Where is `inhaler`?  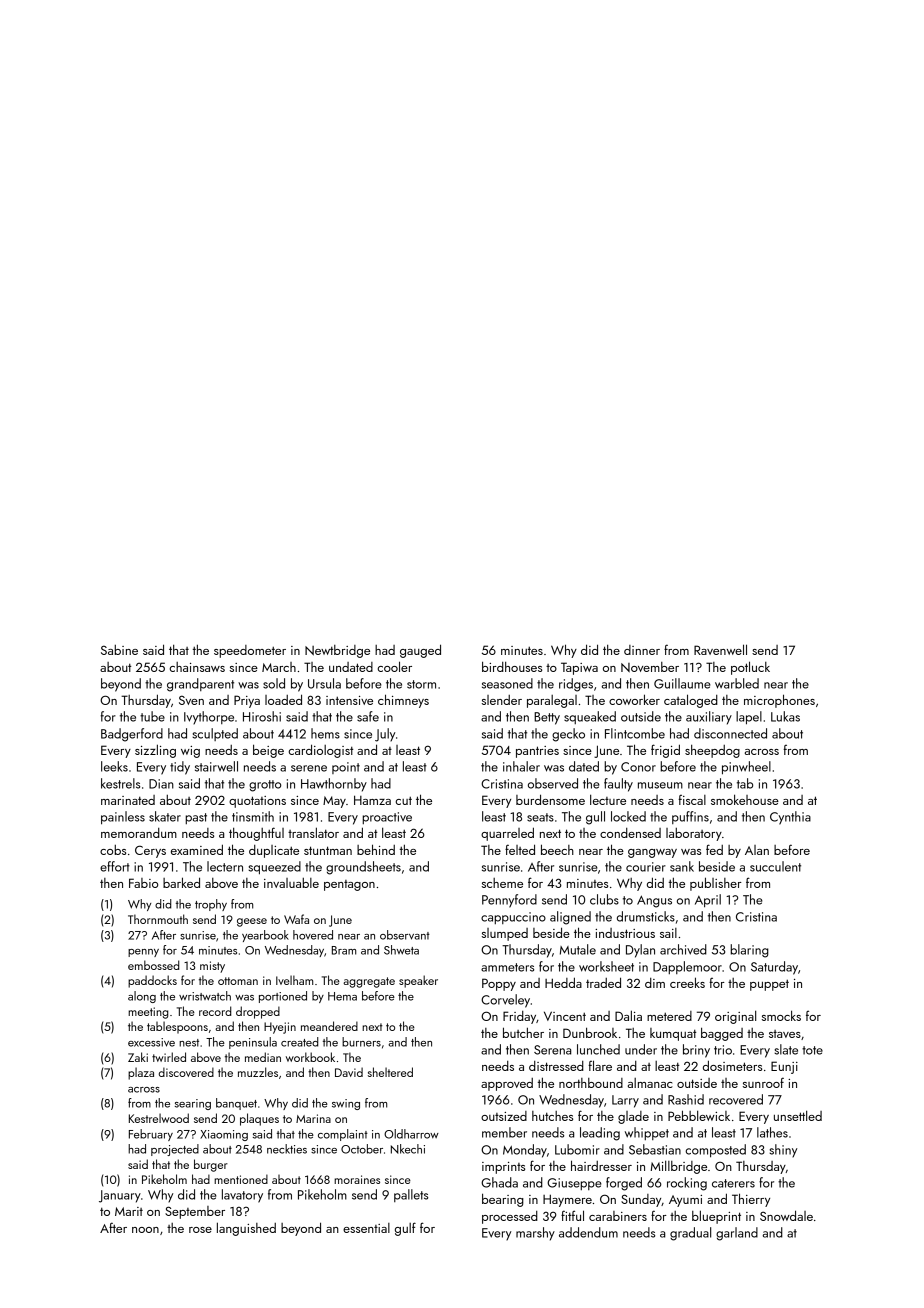
inhaler is located at coordinates (521, 766).
